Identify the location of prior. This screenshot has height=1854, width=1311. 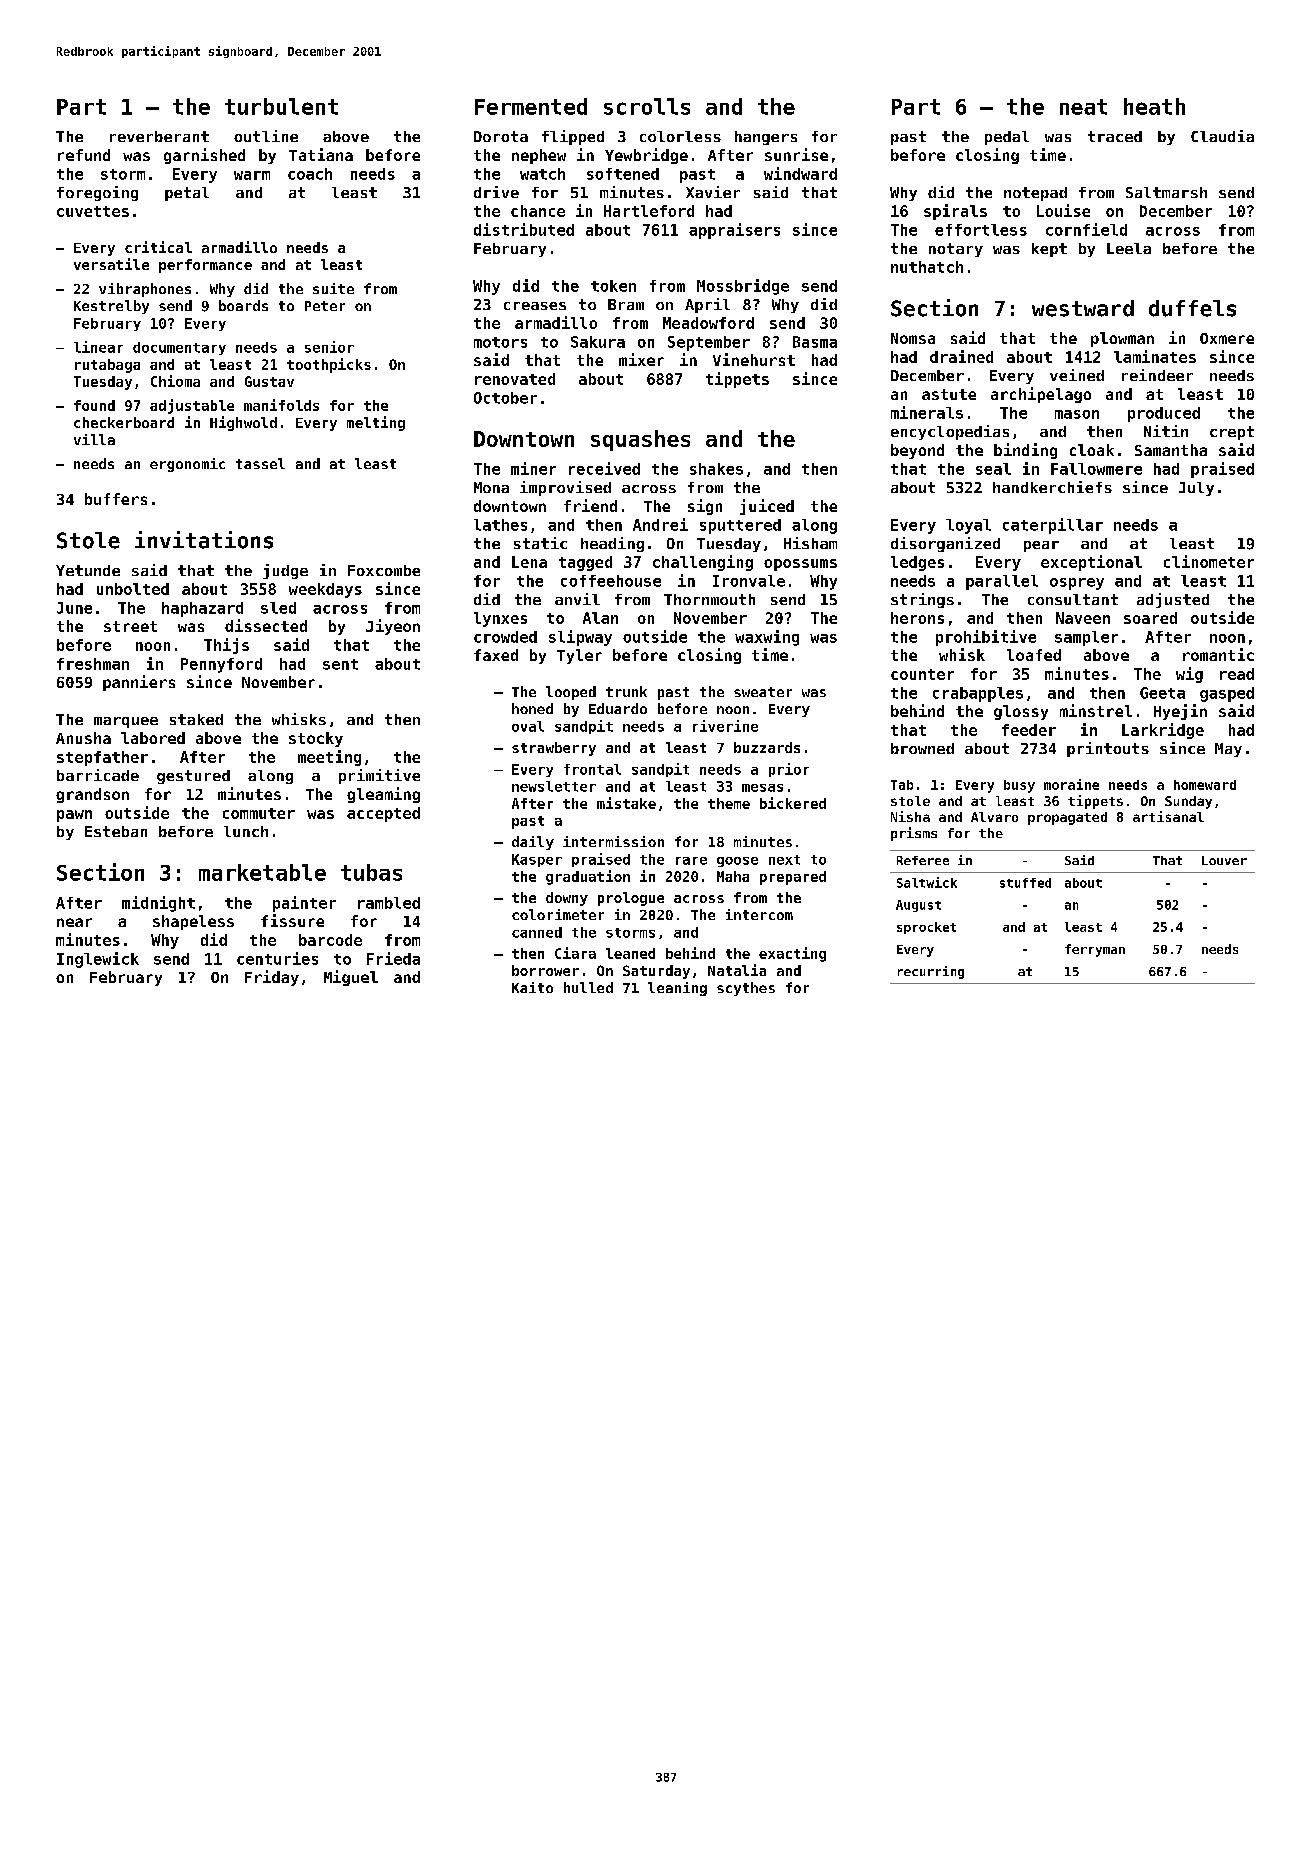
(789, 770).
